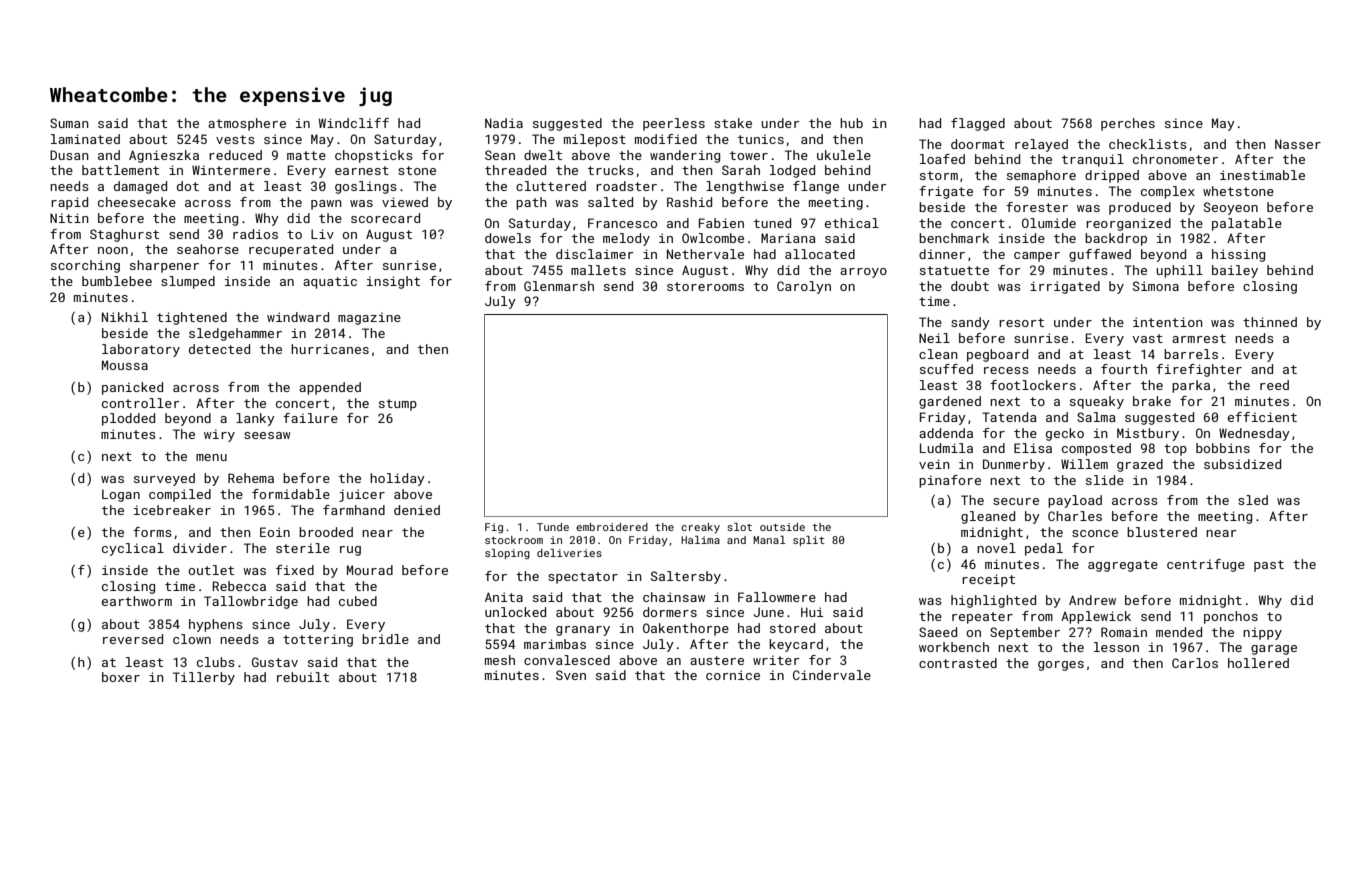 This image has height=887, width=1372. What do you see at coordinates (595, 254) in the image?
I see `disclaimer` at bounding box center [595, 254].
